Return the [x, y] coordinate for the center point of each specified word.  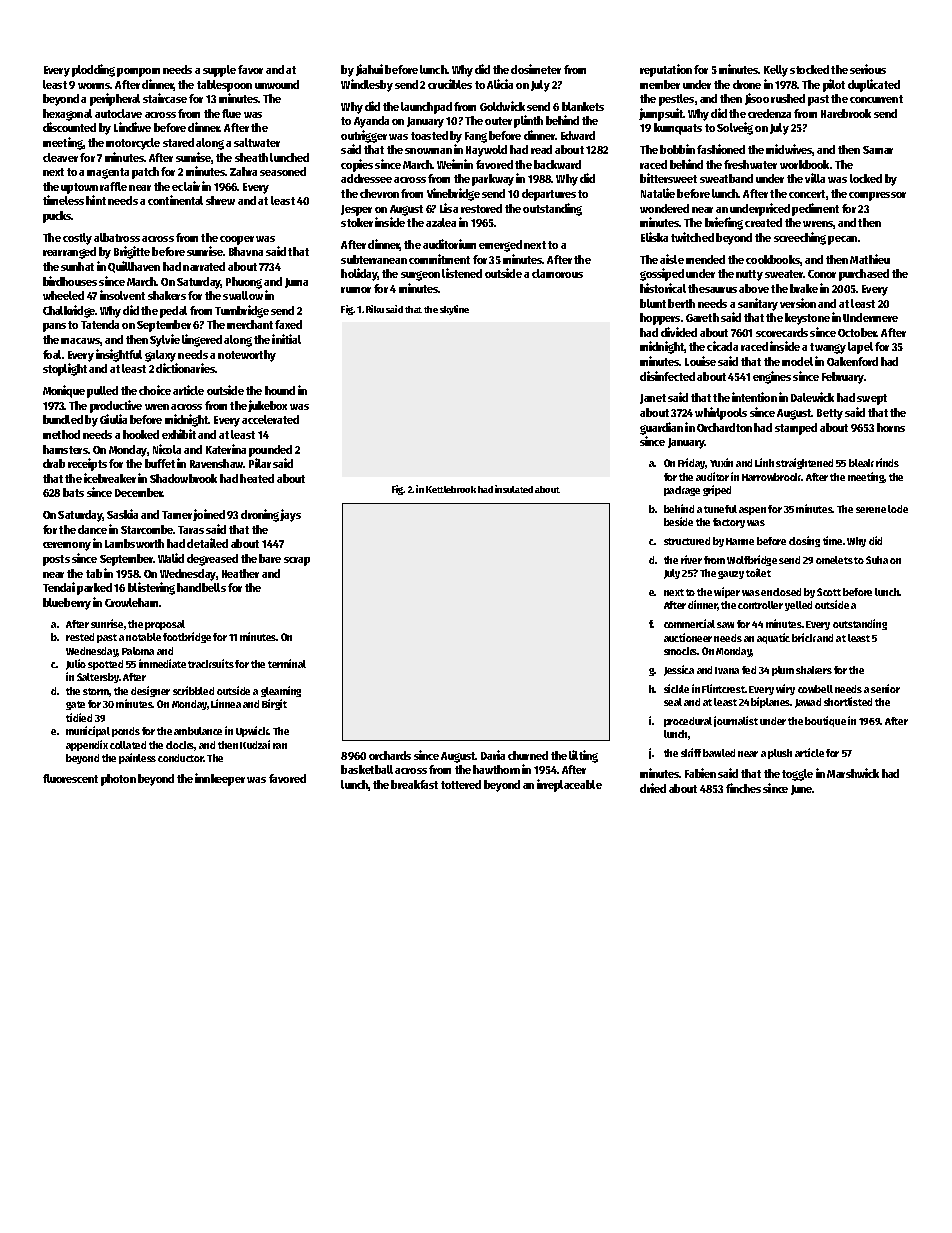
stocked [809, 69]
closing [804, 541]
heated [257, 478]
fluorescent [70, 778]
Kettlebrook [451, 489]
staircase [165, 98]
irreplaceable [569, 785]
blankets [583, 106]
